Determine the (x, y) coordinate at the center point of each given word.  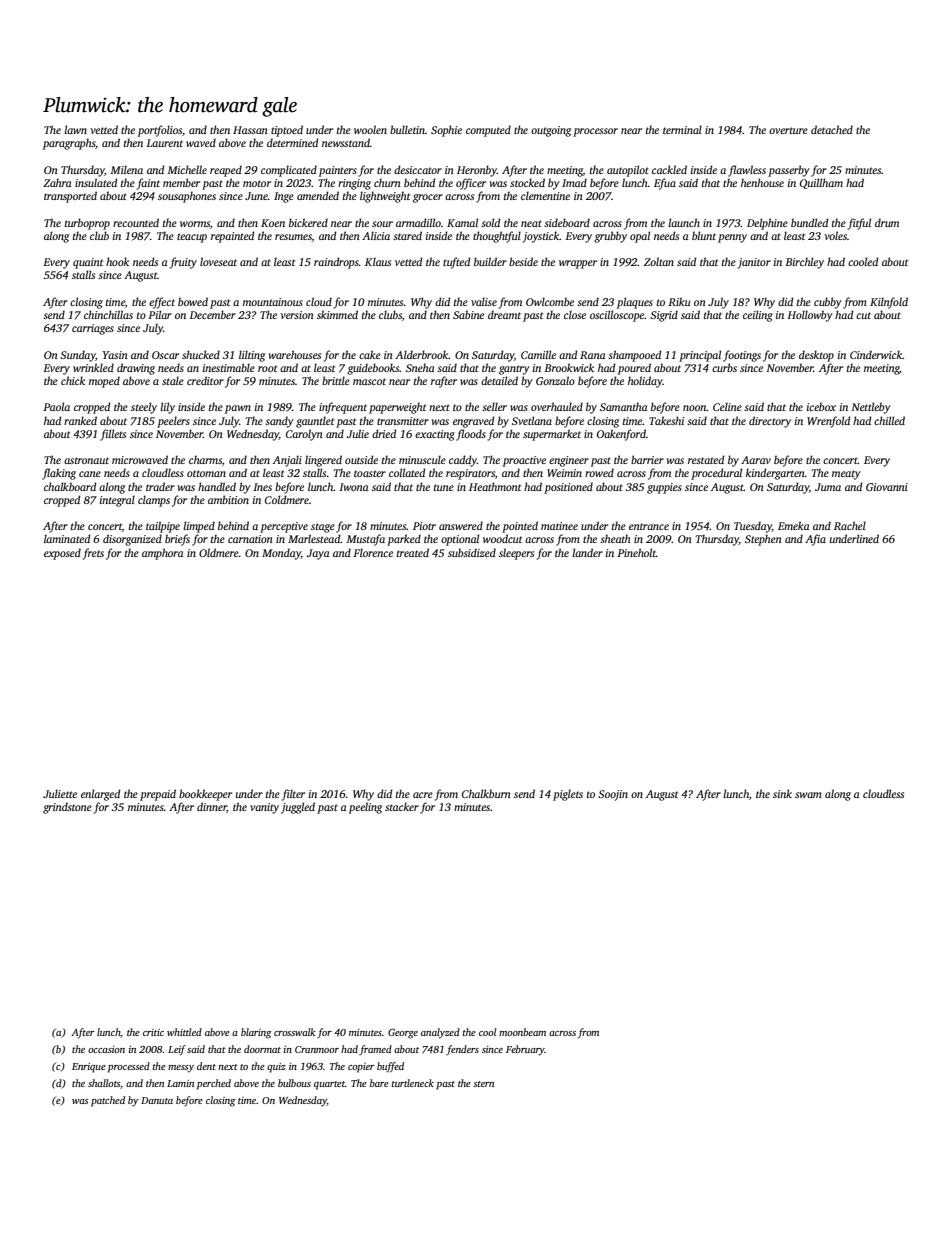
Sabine (468, 314)
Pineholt (636, 552)
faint (148, 184)
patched (108, 1101)
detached (832, 129)
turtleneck (413, 1083)
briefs (177, 540)
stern (483, 1084)
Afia (815, 540)
